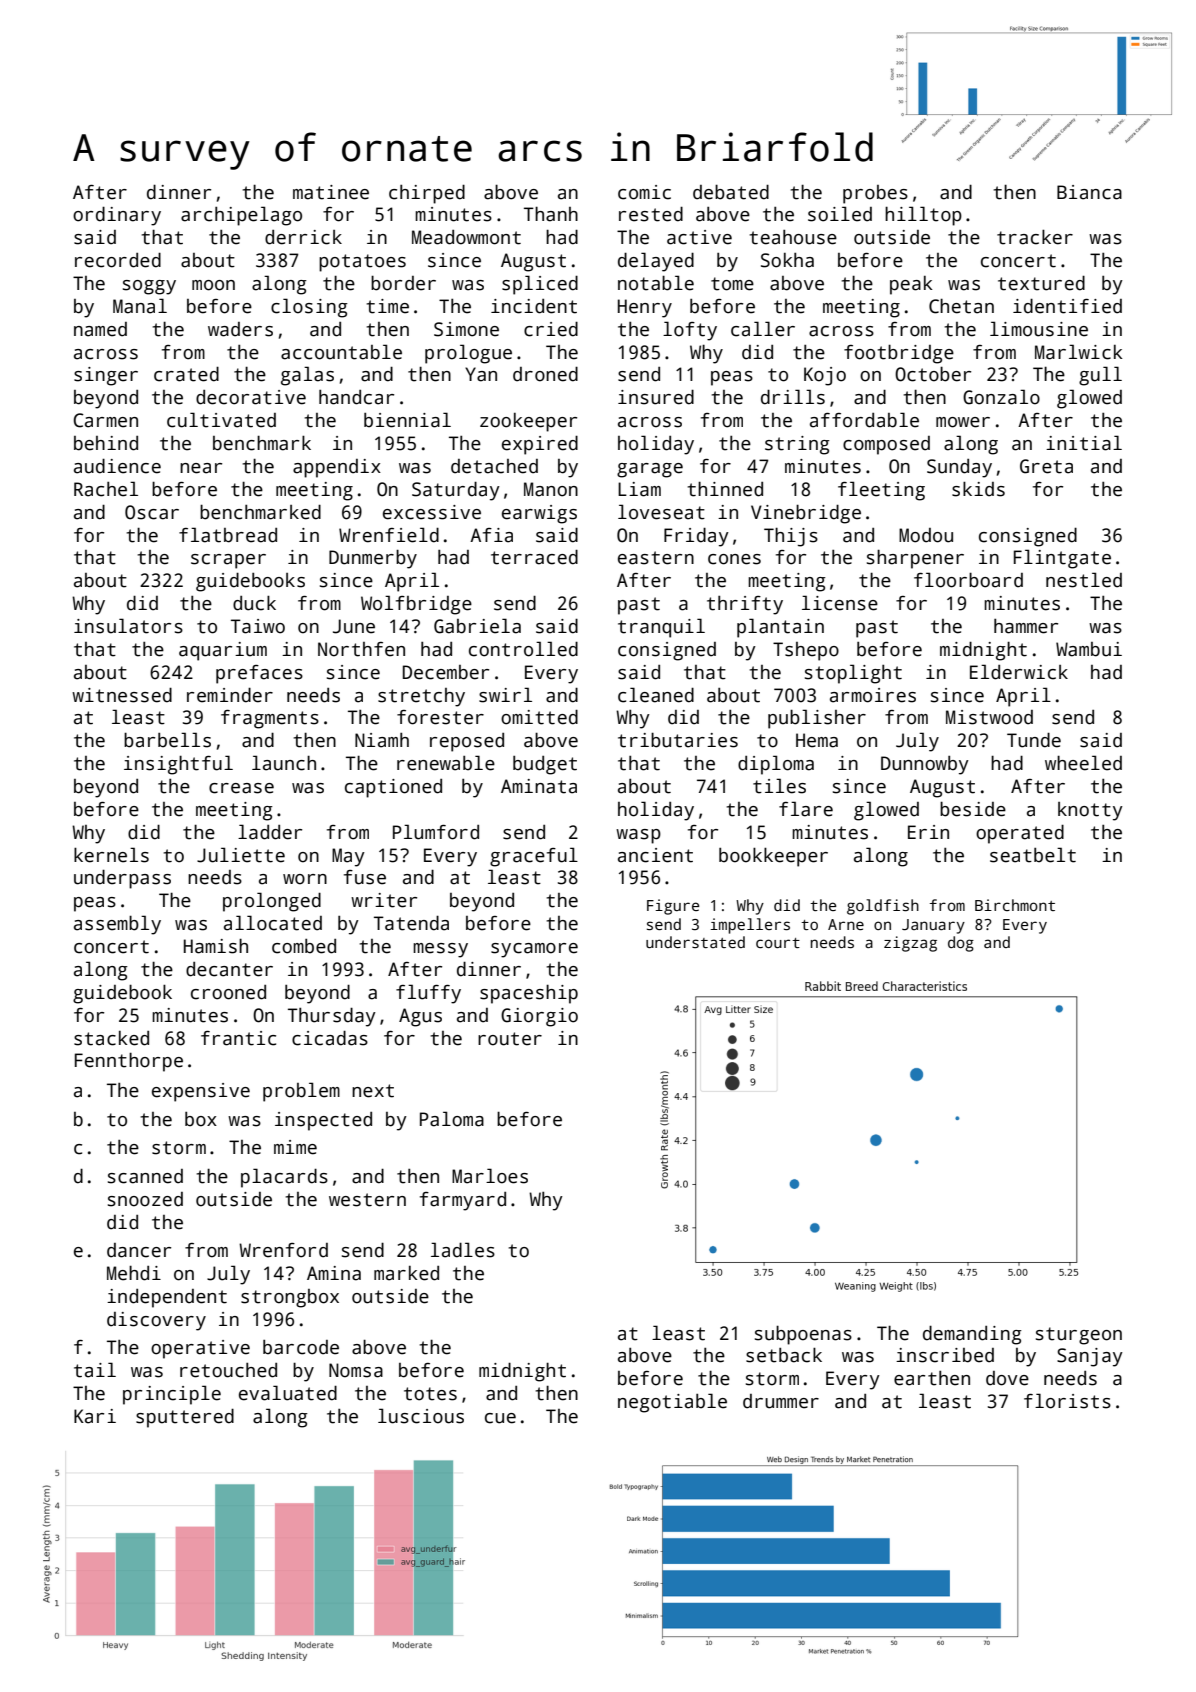  What do you see at coordinates (284, 763) in the page?
I see `launch` at bounding box center [284, 763].
